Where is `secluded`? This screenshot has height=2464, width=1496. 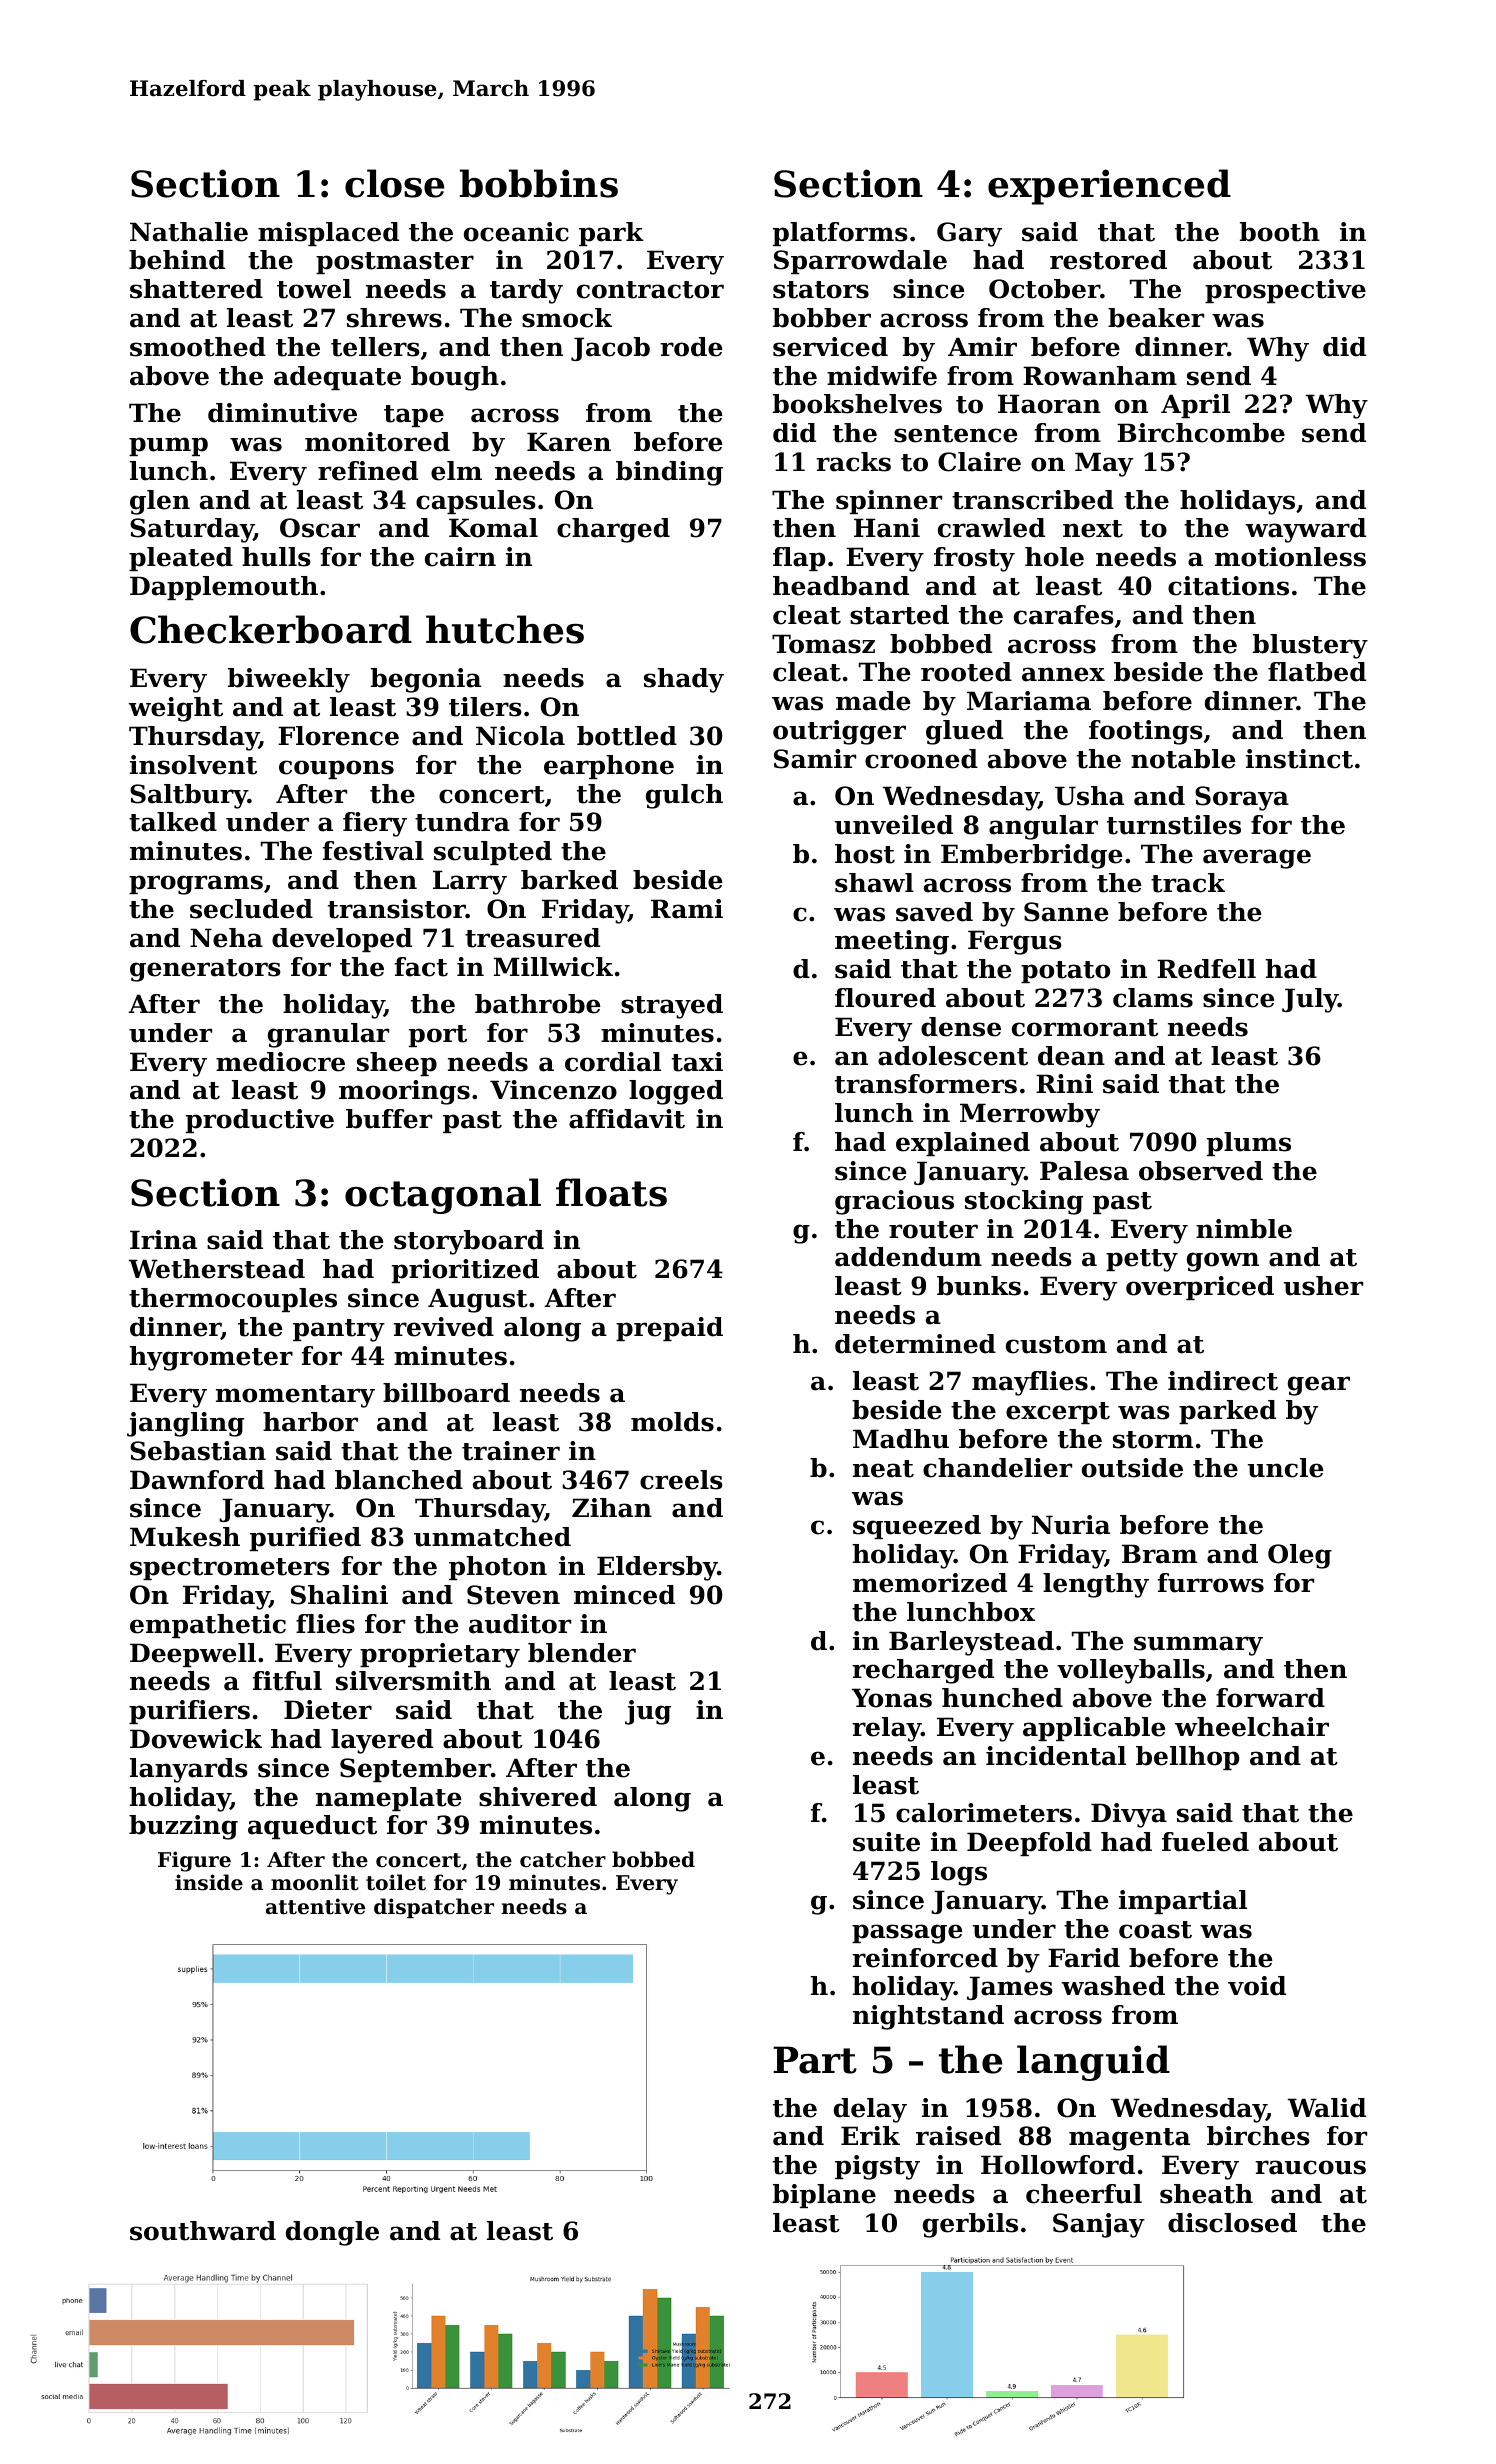
secluded is located at coordinates (251, 909).
